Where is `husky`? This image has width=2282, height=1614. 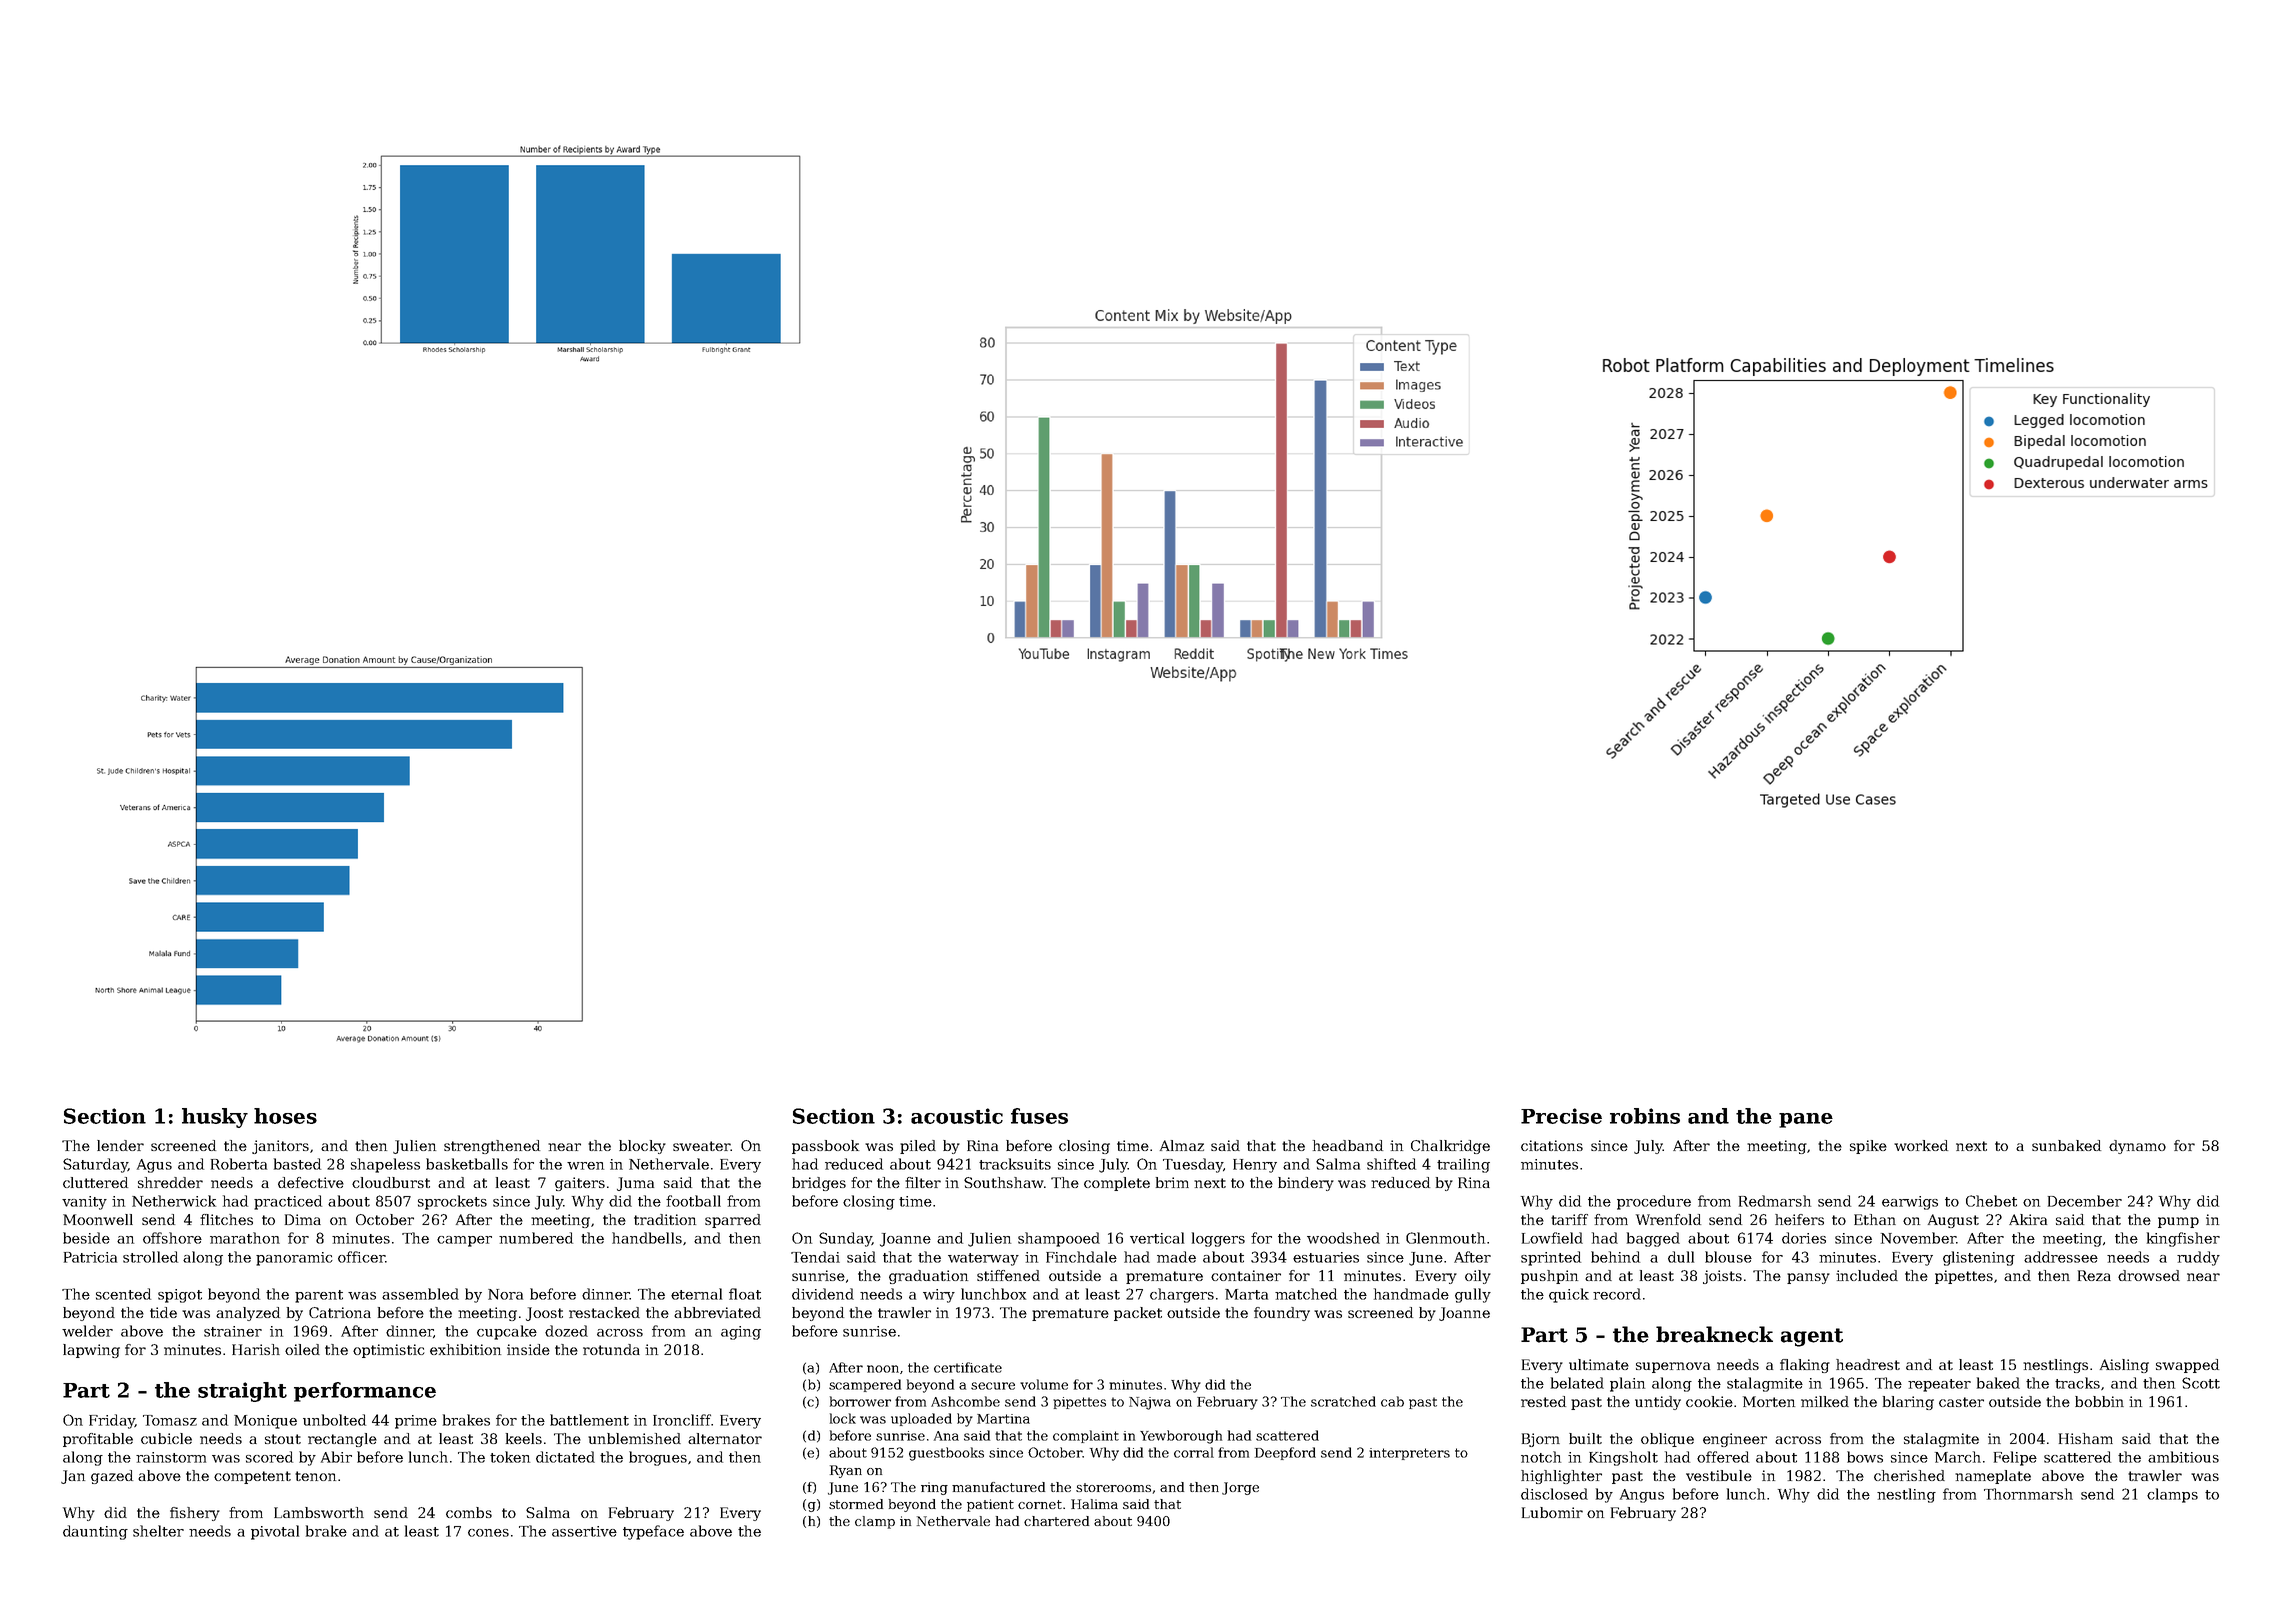 husky is located at coordinates (215, 1118).
